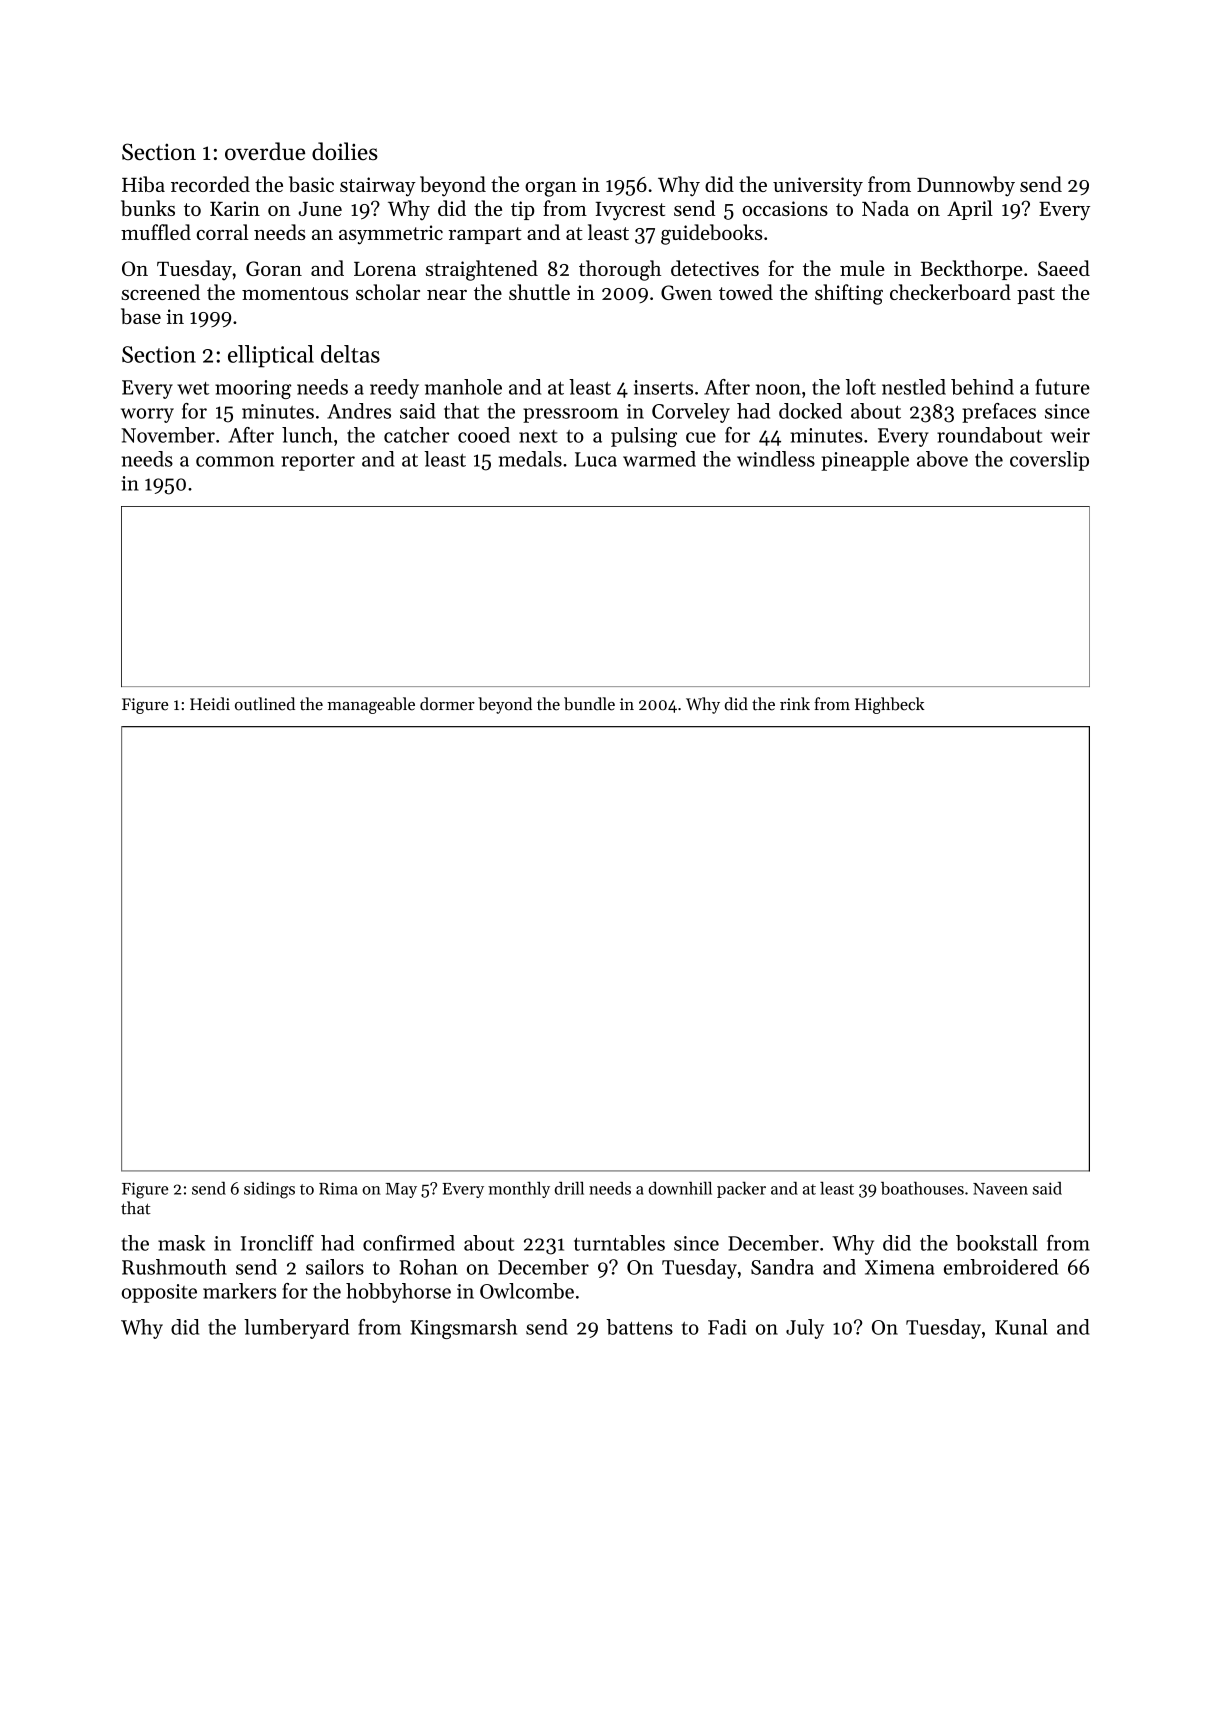 The image size is (1211, 1712). I want to click on packer, so click(741, 1190).
